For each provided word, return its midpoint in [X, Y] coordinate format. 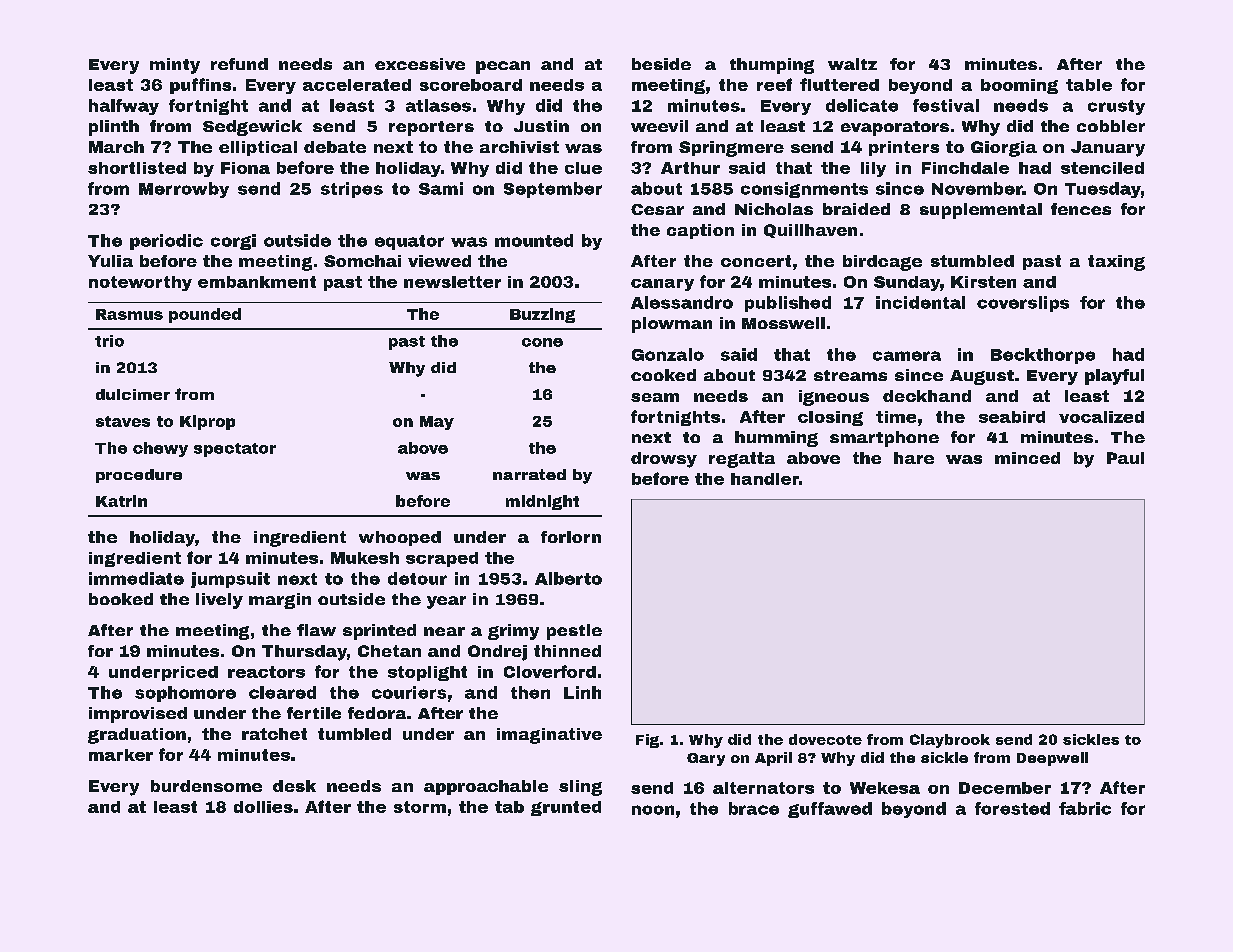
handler [765, 479]
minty [175, 66]
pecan [503, 67]
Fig [647, 741]
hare [914, 458]
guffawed [830, 810]
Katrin [121, 501]
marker [121, 755]
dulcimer [133, 394]
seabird [1012, 417]
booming [1019, 86]
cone [542, 342]
